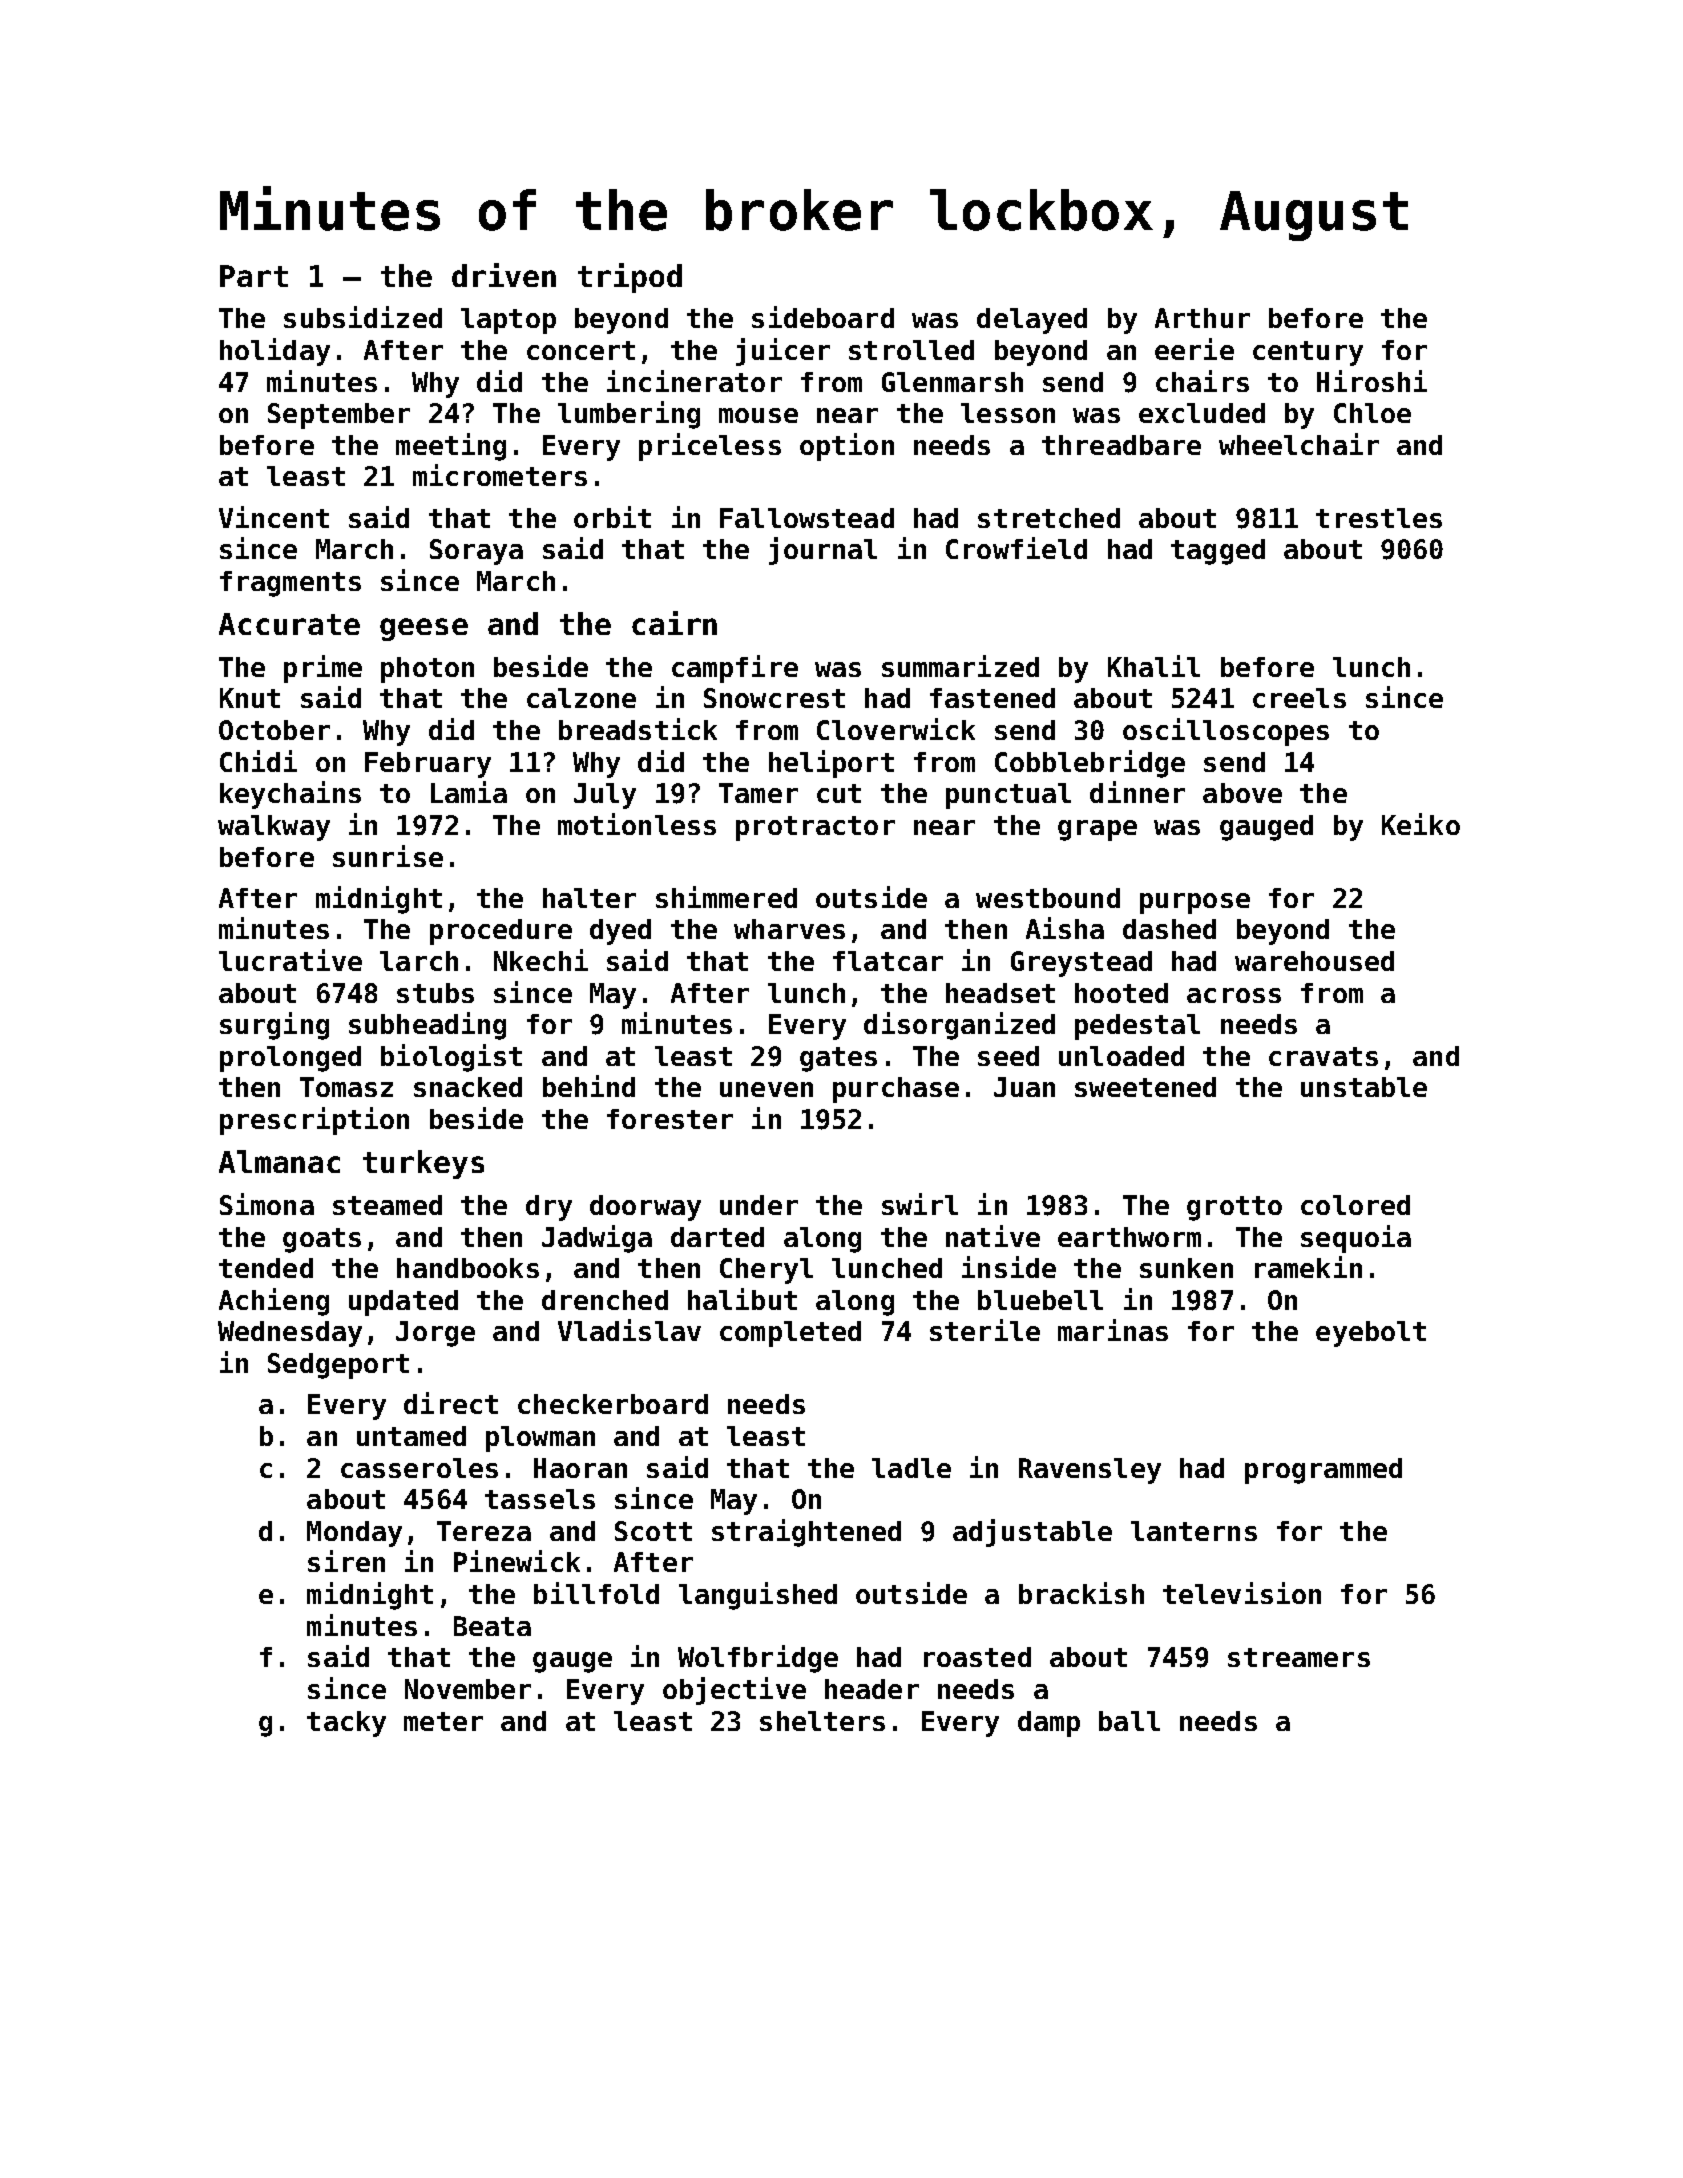 This page has width=1683, height=2178. I want to click on Vincent, so click(274, 517).
